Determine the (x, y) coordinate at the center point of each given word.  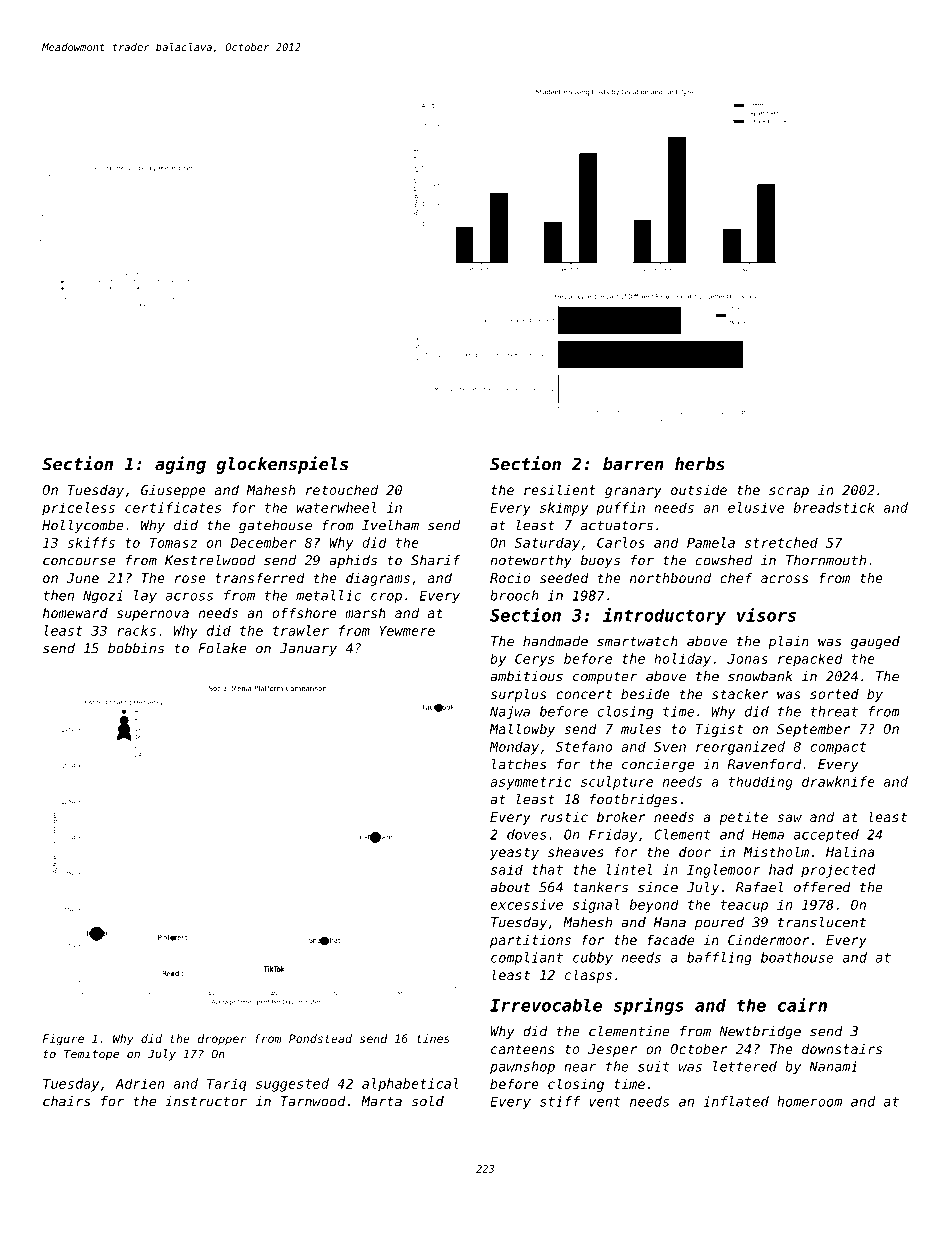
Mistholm (776, 851)
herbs (700, 464)
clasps (588, 976)
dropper (222, 1040)
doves (527, 834)
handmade (555, 641)
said (507, 869)
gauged (875, 642)
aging (180, 465)
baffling (719, 959)
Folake (222, 648)
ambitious (526, 676)
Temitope (91, 1055)
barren (633, 464)
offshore (304, 612)
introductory (664, 616)
